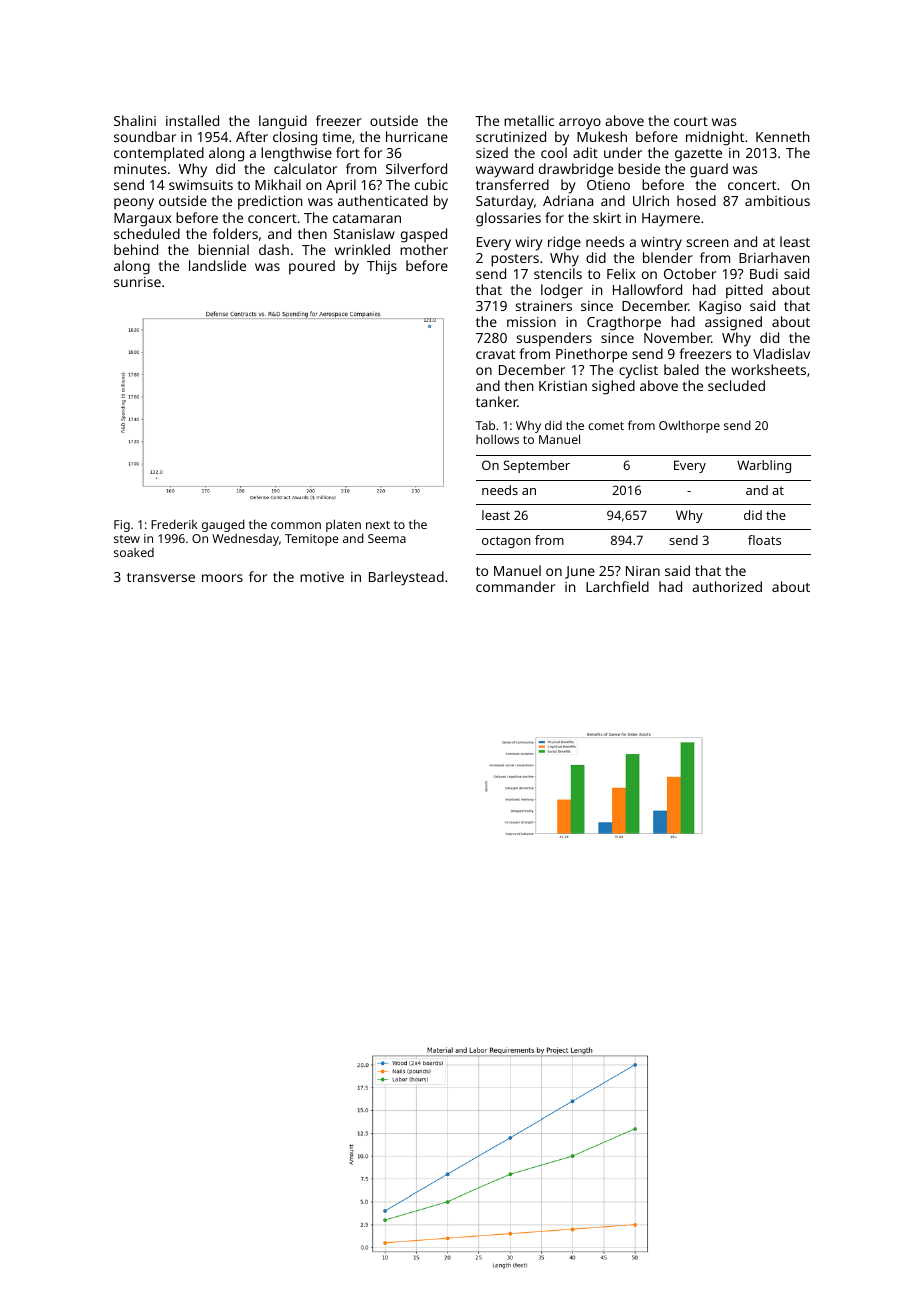 This screenshot has height=1308, width=924. Describe the element at coordinates (174, 524) in the screenshot. I see `Frederik` at that location.
